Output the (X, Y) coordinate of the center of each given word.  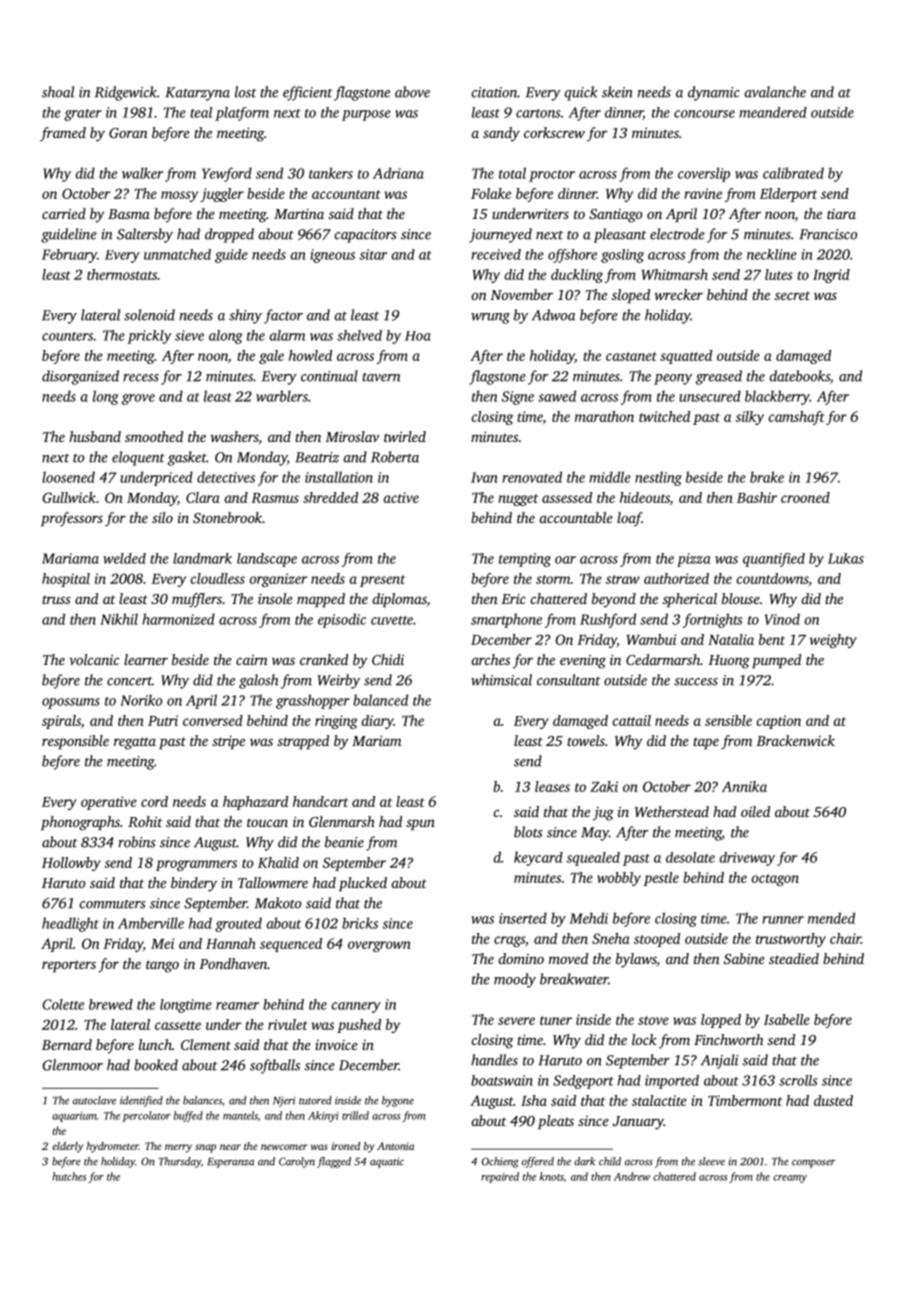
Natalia (731, 639)
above (412, 92)
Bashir (757, 497)
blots (528, 832)
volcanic (94, 659)
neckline (772, 254)
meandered (773, 112)
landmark (202, 558)
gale (271, 357)
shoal (58, 92)
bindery (194, 884)
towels (586, 740)
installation (339, 477)
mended (831, 918)
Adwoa (553, 315)
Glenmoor (72, 1065)
